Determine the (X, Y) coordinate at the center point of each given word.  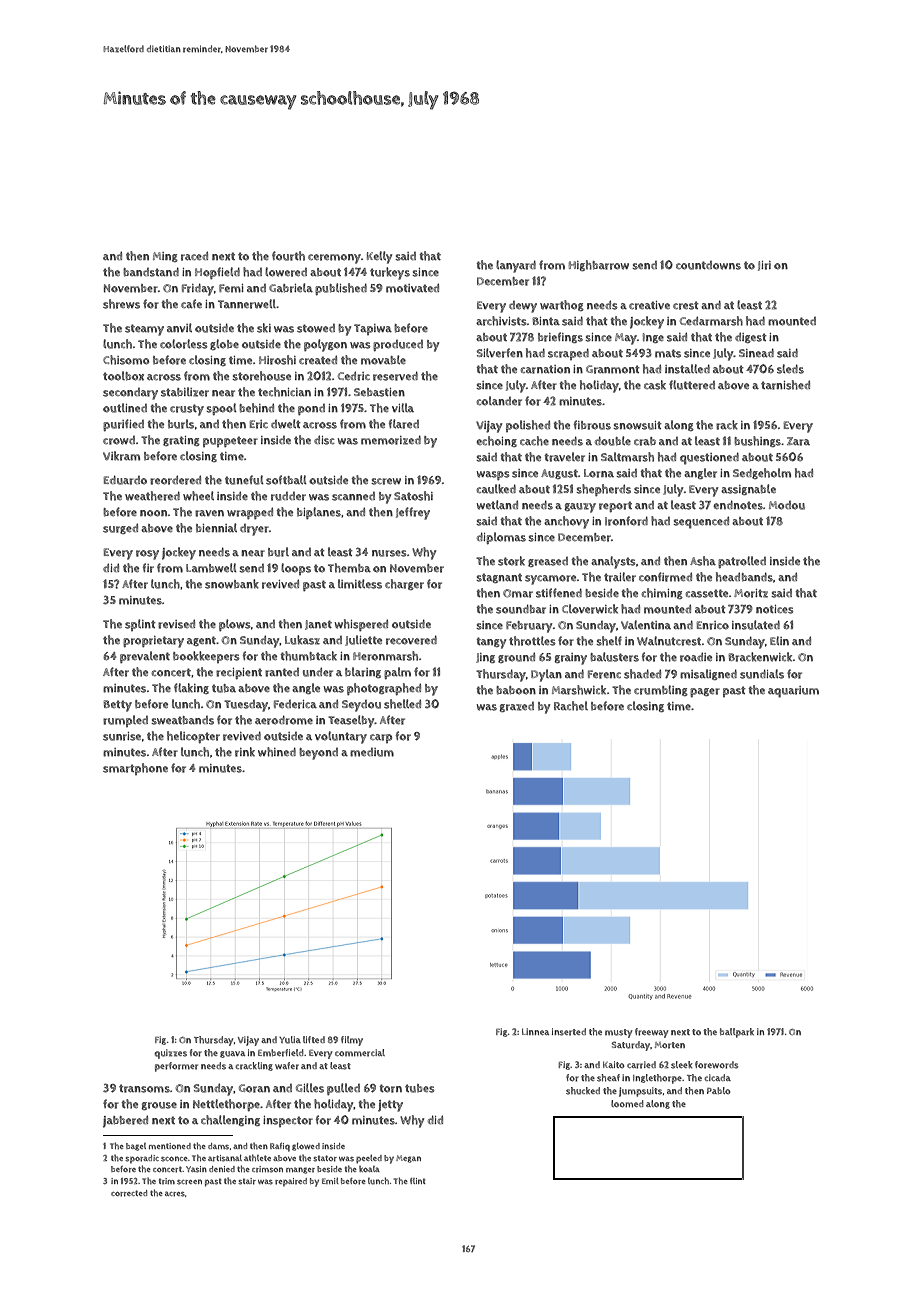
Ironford (626, 521)
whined (277, 752)
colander (499, 401)
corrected (129, 1193)
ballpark (737, 1033)
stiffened (559, 593)
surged (120, 528)
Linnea (535, 1031)
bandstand (151, 272)
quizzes (170, 1054)
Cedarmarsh (711, 321)
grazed (516, 707)
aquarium (793, 692)
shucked (583, 1091)
